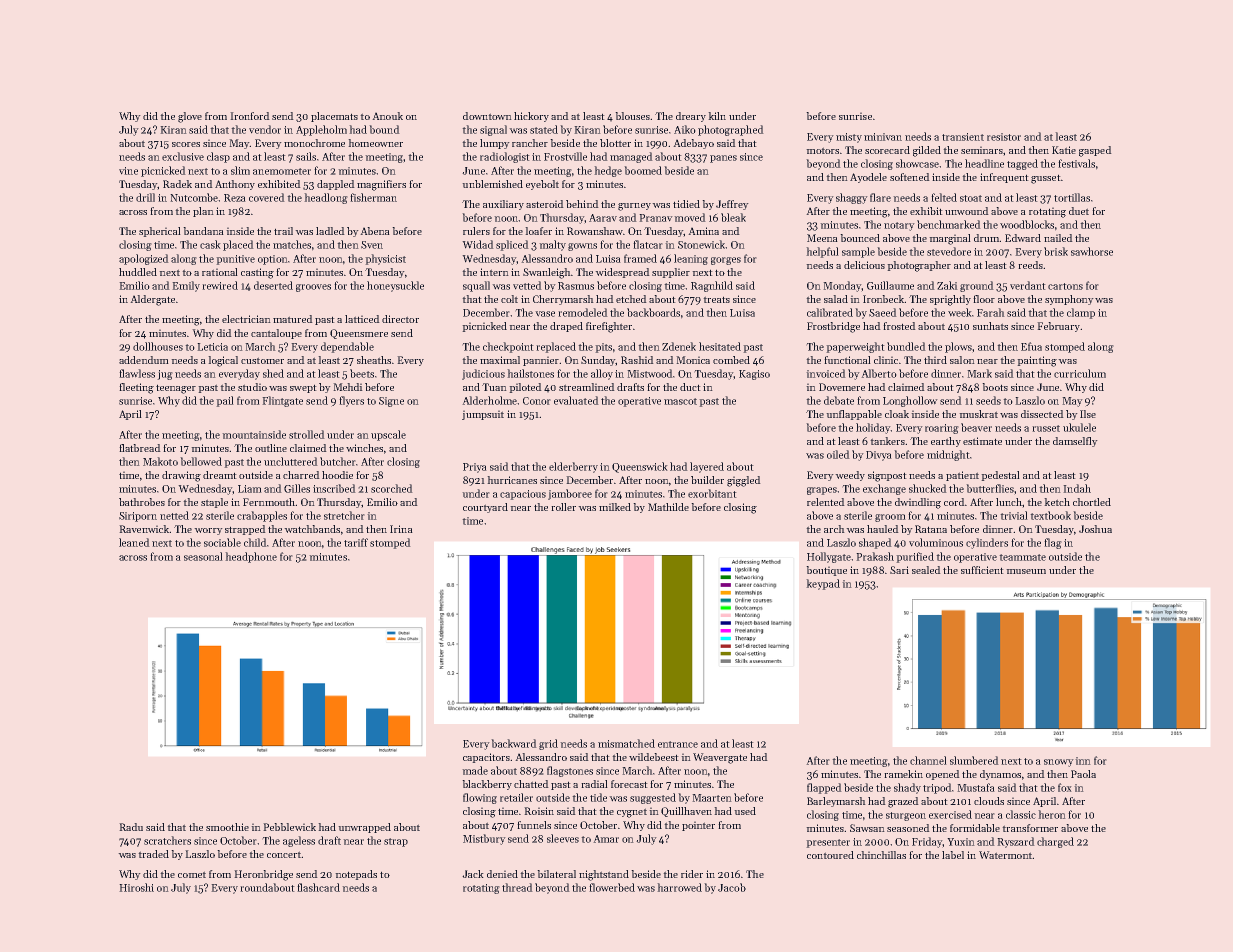 This screenshot has height=952, width=1233. I want to click on third, so click(935, 360).
